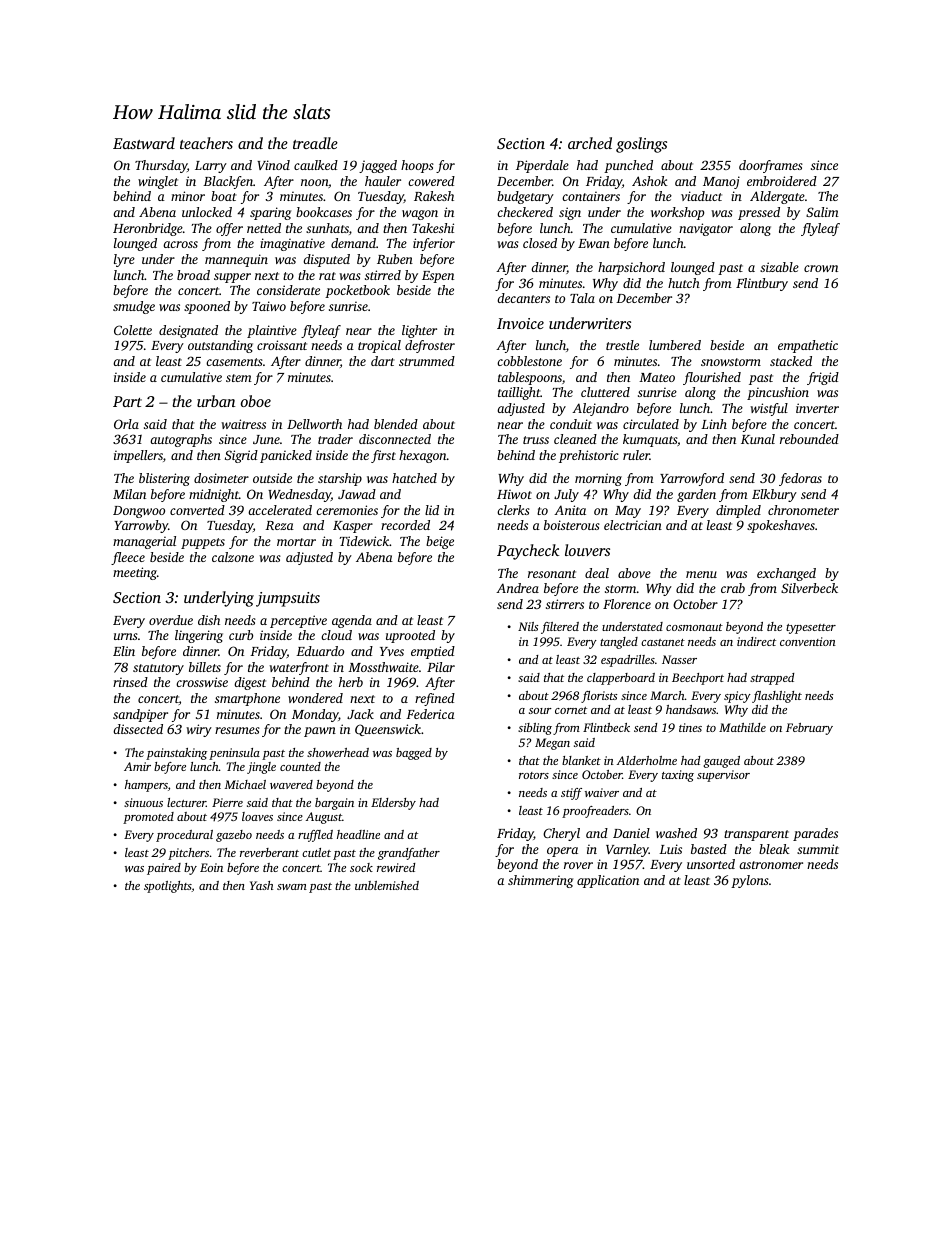 The image size is (952, 1233). What do you see at coordinates (771, 166) in the screenshot?
I see `doorframes` at bounding box center [771, 166].
